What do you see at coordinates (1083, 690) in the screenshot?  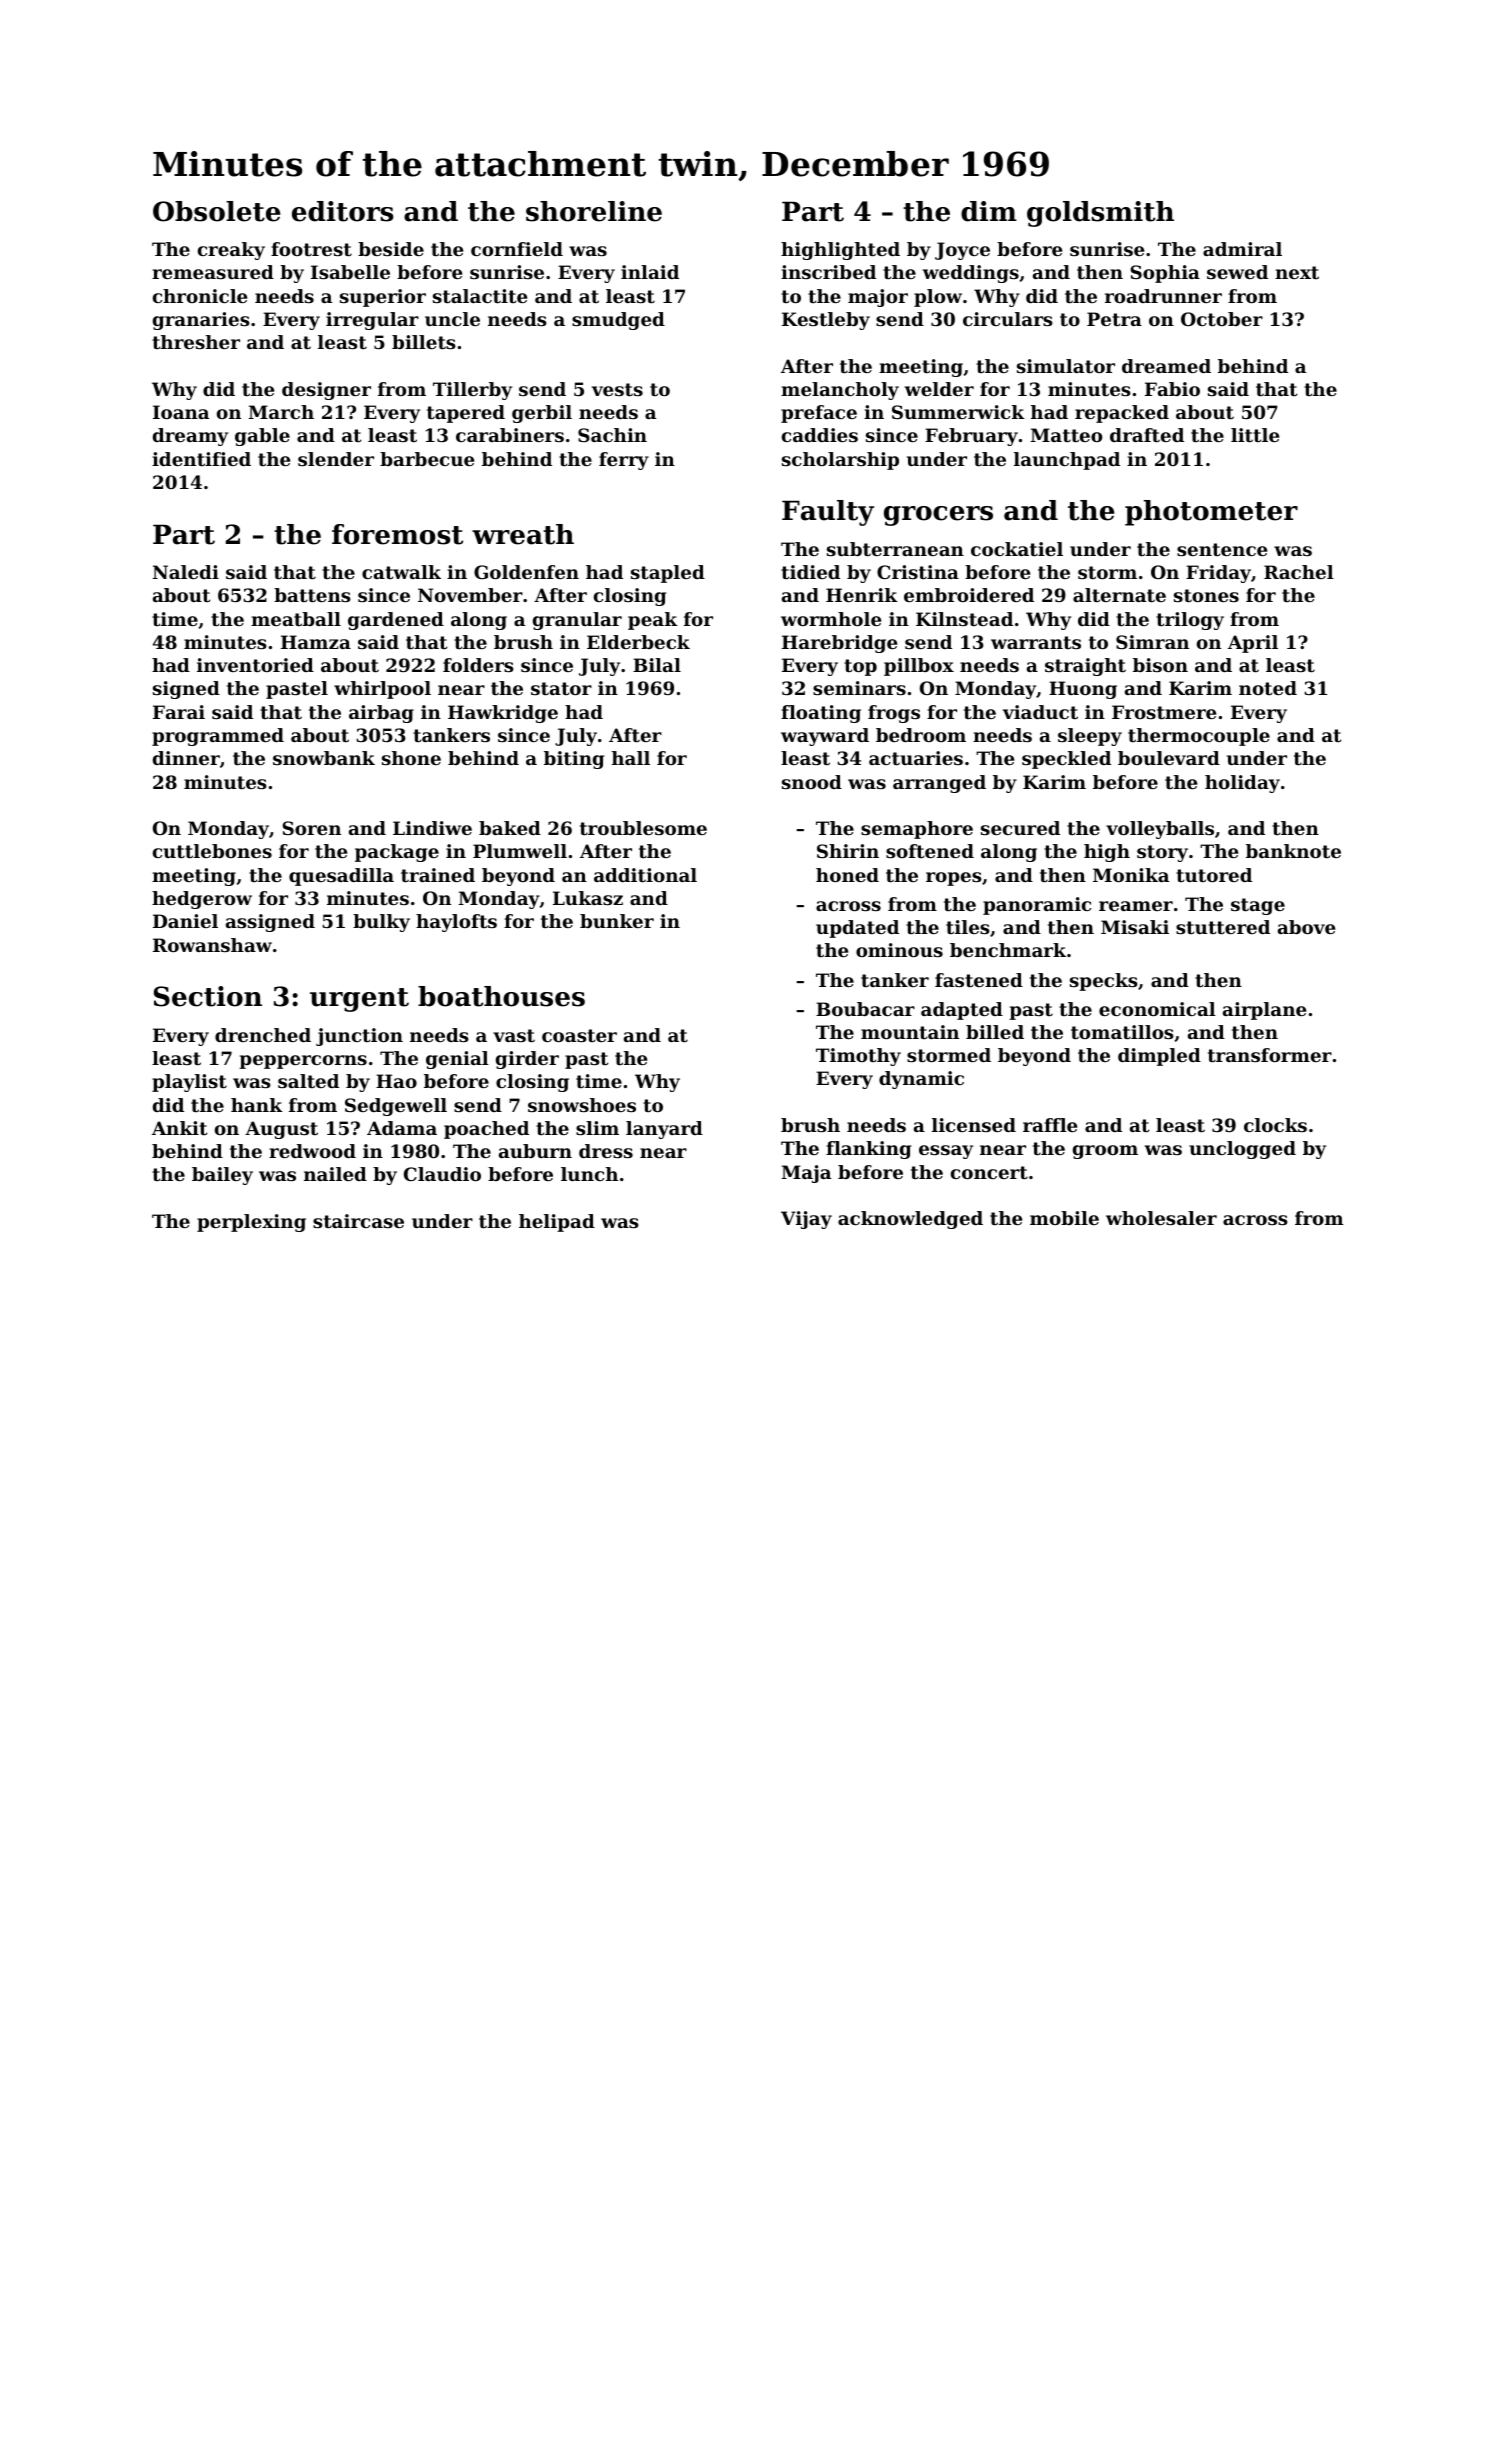 I see `Huong` at bounding box center [1083, 690].
